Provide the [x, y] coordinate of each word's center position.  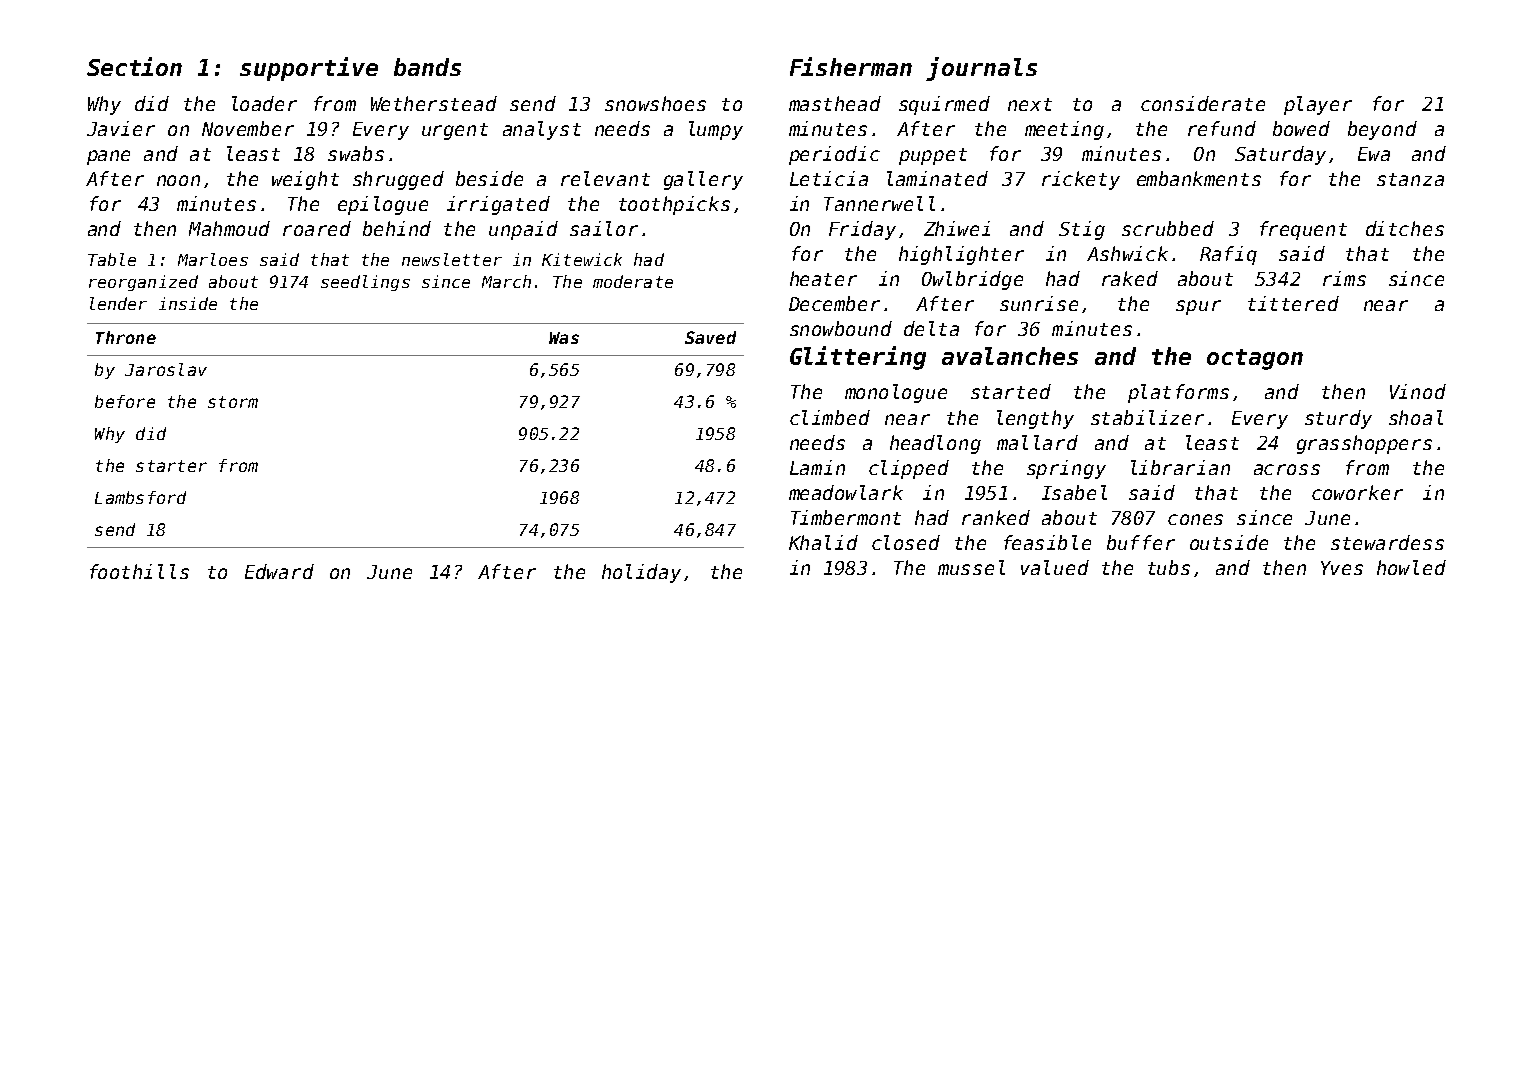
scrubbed [1168, 228]
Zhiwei [957, 228]
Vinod [1418, 391]
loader [264, 103]
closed [906, 542]
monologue [896, 393]
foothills [139, 571]
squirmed [944, 105]
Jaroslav [166, 369]
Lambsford [140, 497]
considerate [1203, 103]
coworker [1357, 492]
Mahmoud [229, 228]
